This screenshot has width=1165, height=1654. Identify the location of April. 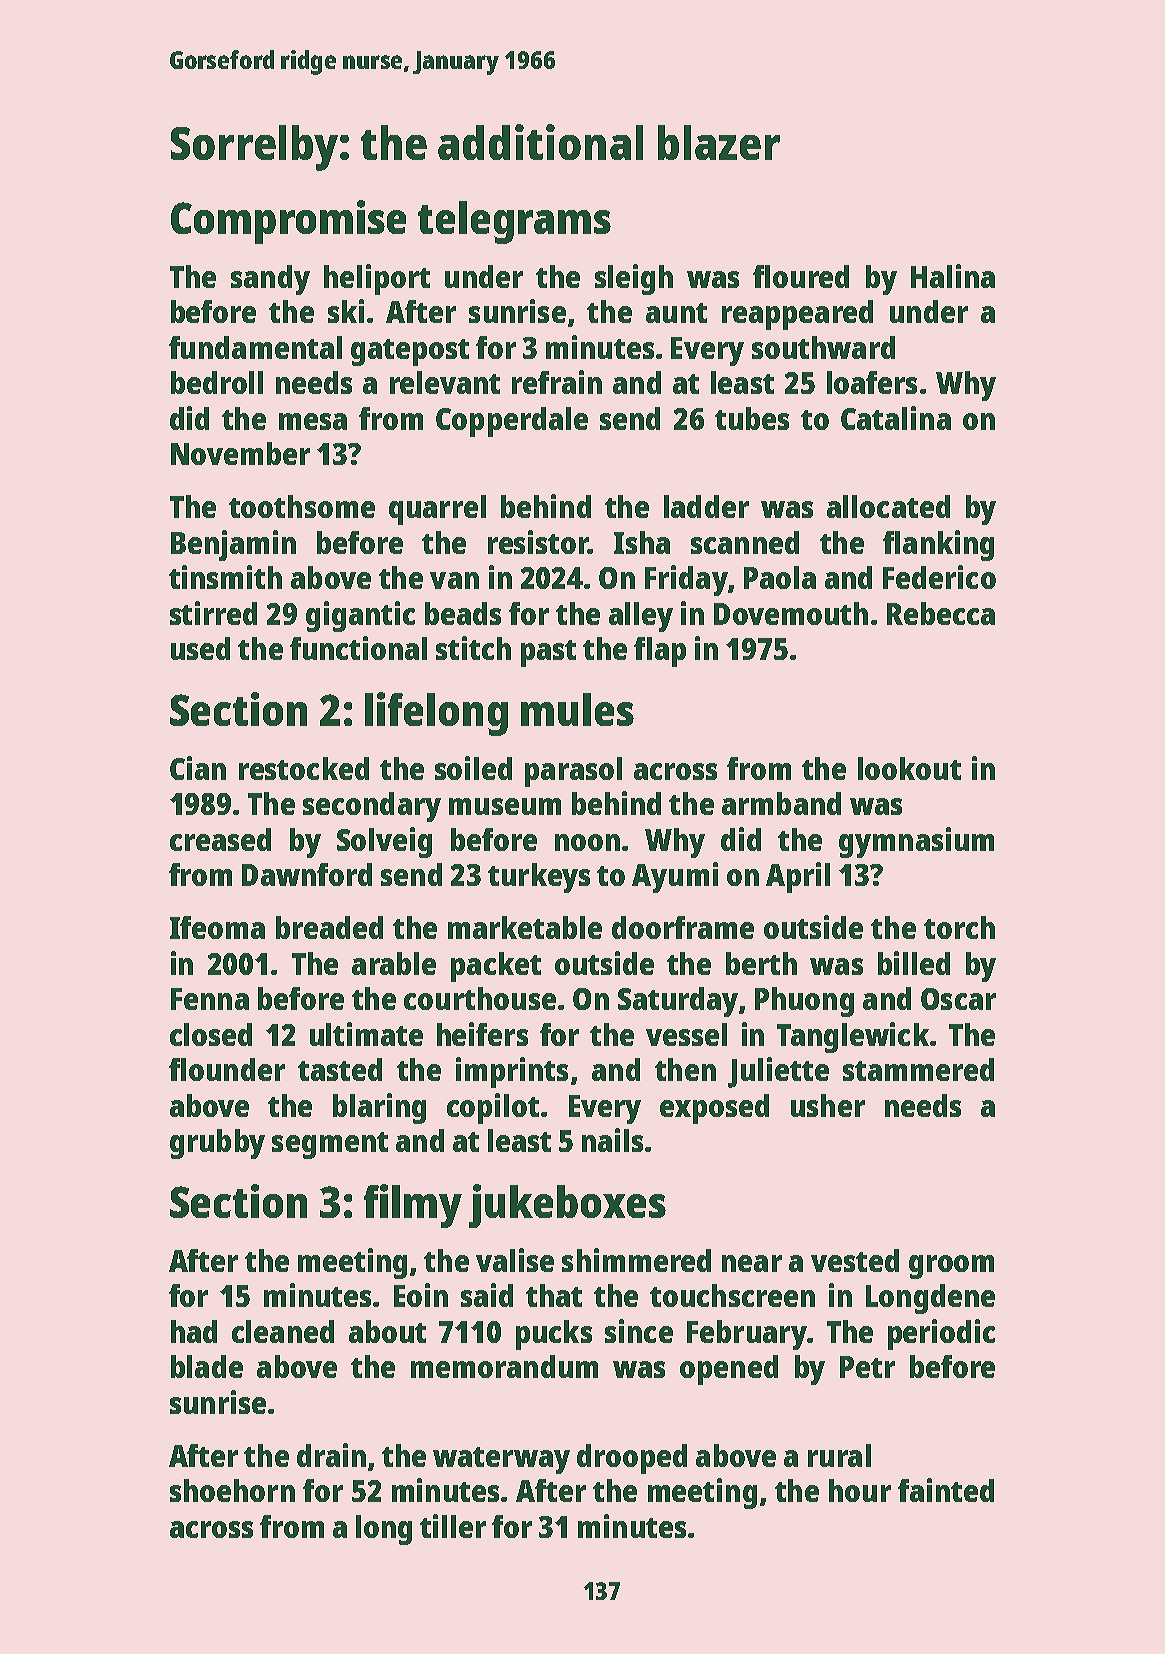
(798, 877).
